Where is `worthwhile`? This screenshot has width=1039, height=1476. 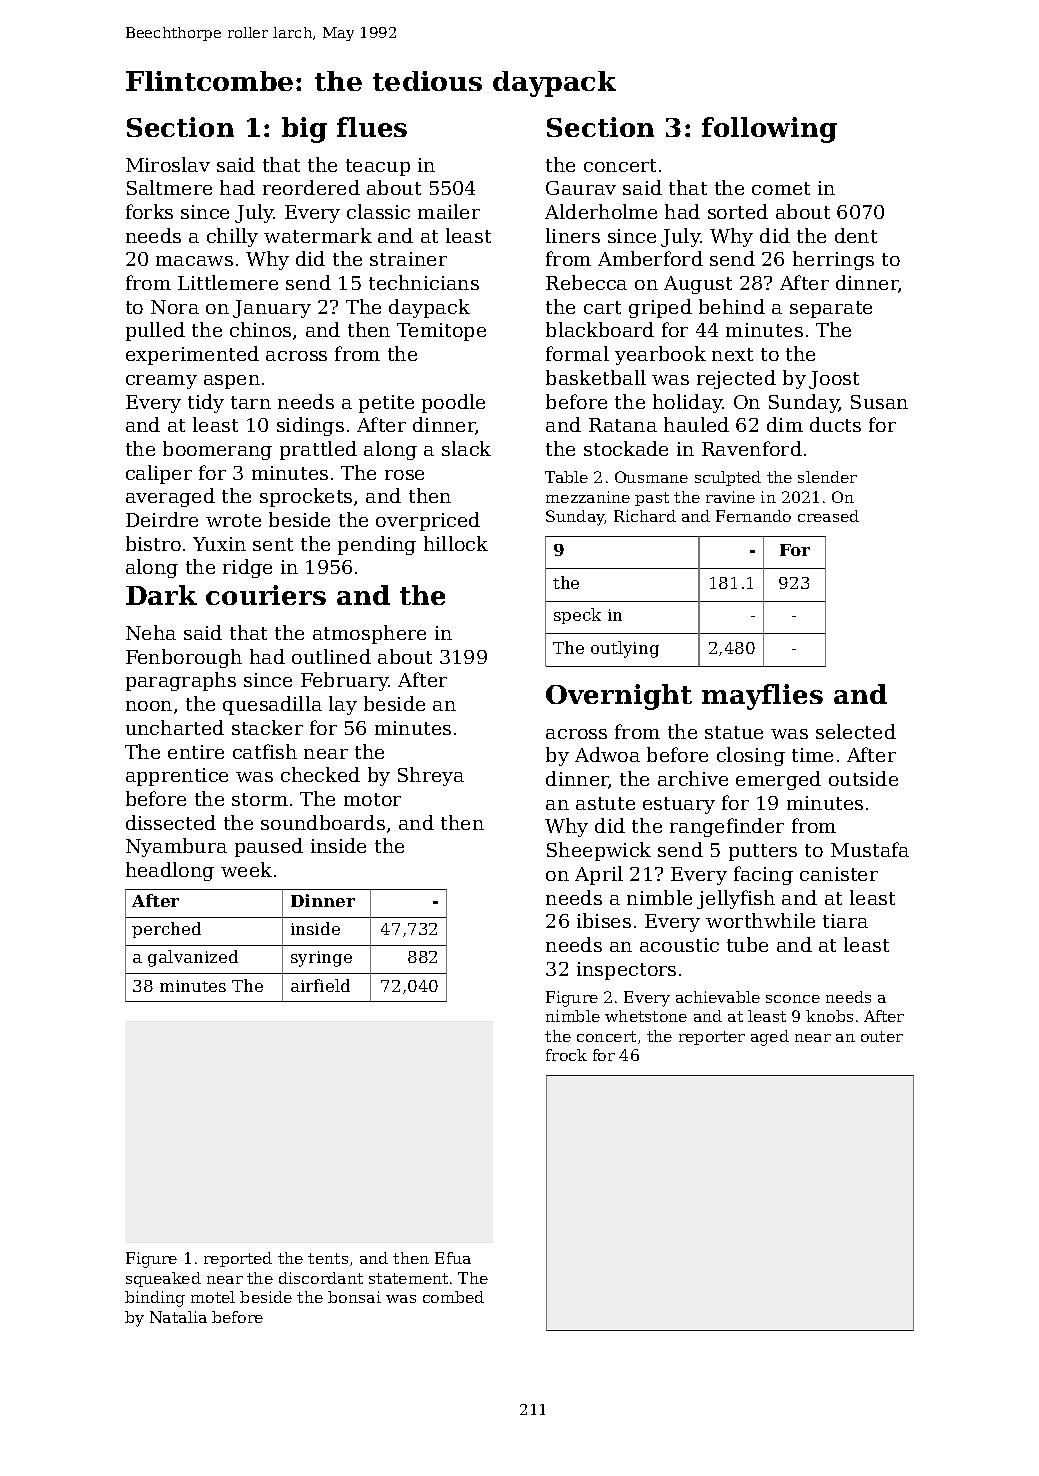 worthwhile is located at coordinates (760, 920).
